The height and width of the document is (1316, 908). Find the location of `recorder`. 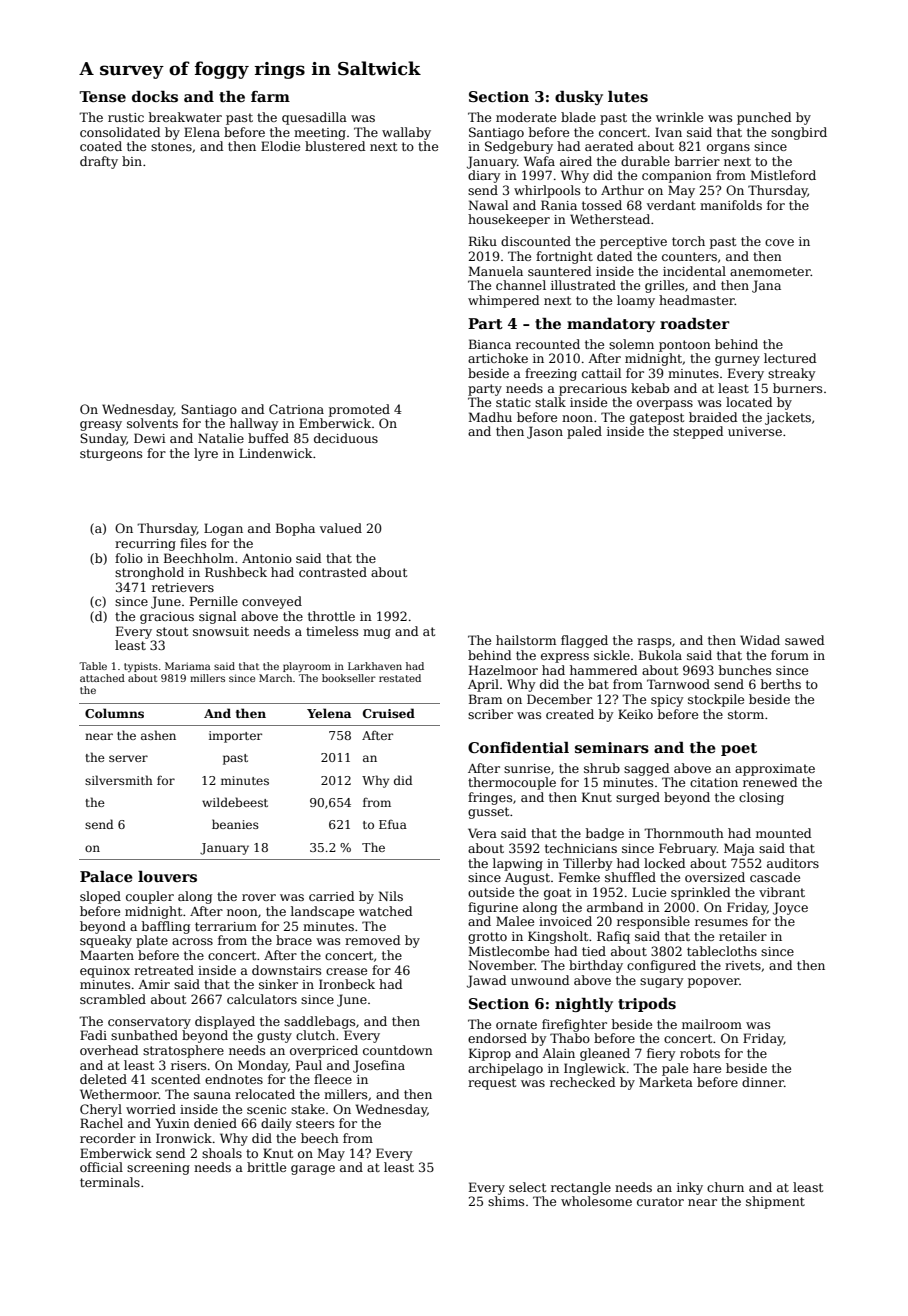

recorder is located at coordinates (108, 1138).
